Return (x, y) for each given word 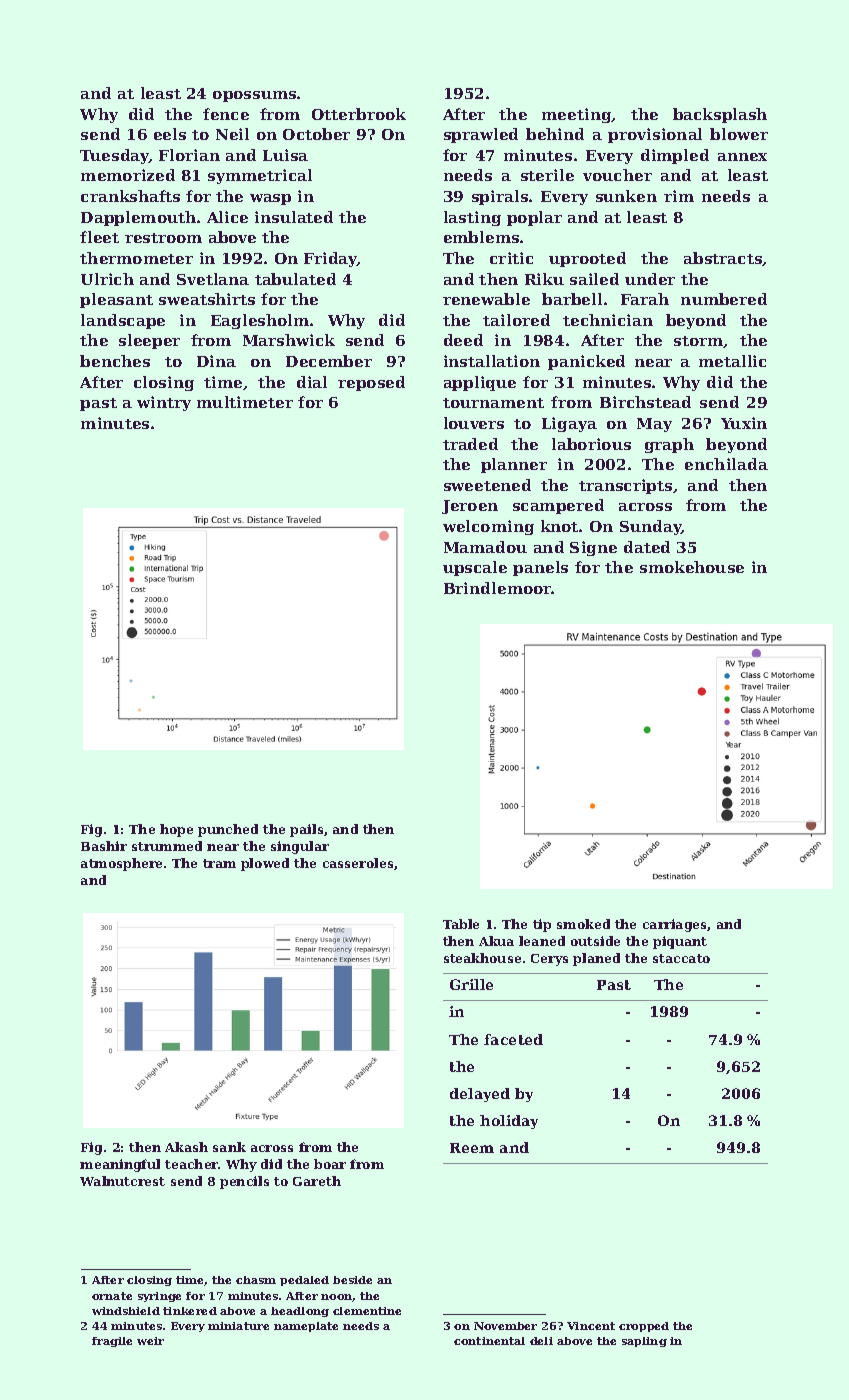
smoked (583, 924)
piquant (680, 942)
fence (226, 114)
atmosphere (121, 864)
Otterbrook (359, 114)
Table (461, 924)
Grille (471, 984)
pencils (244, 1182)
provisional (655, 135)
